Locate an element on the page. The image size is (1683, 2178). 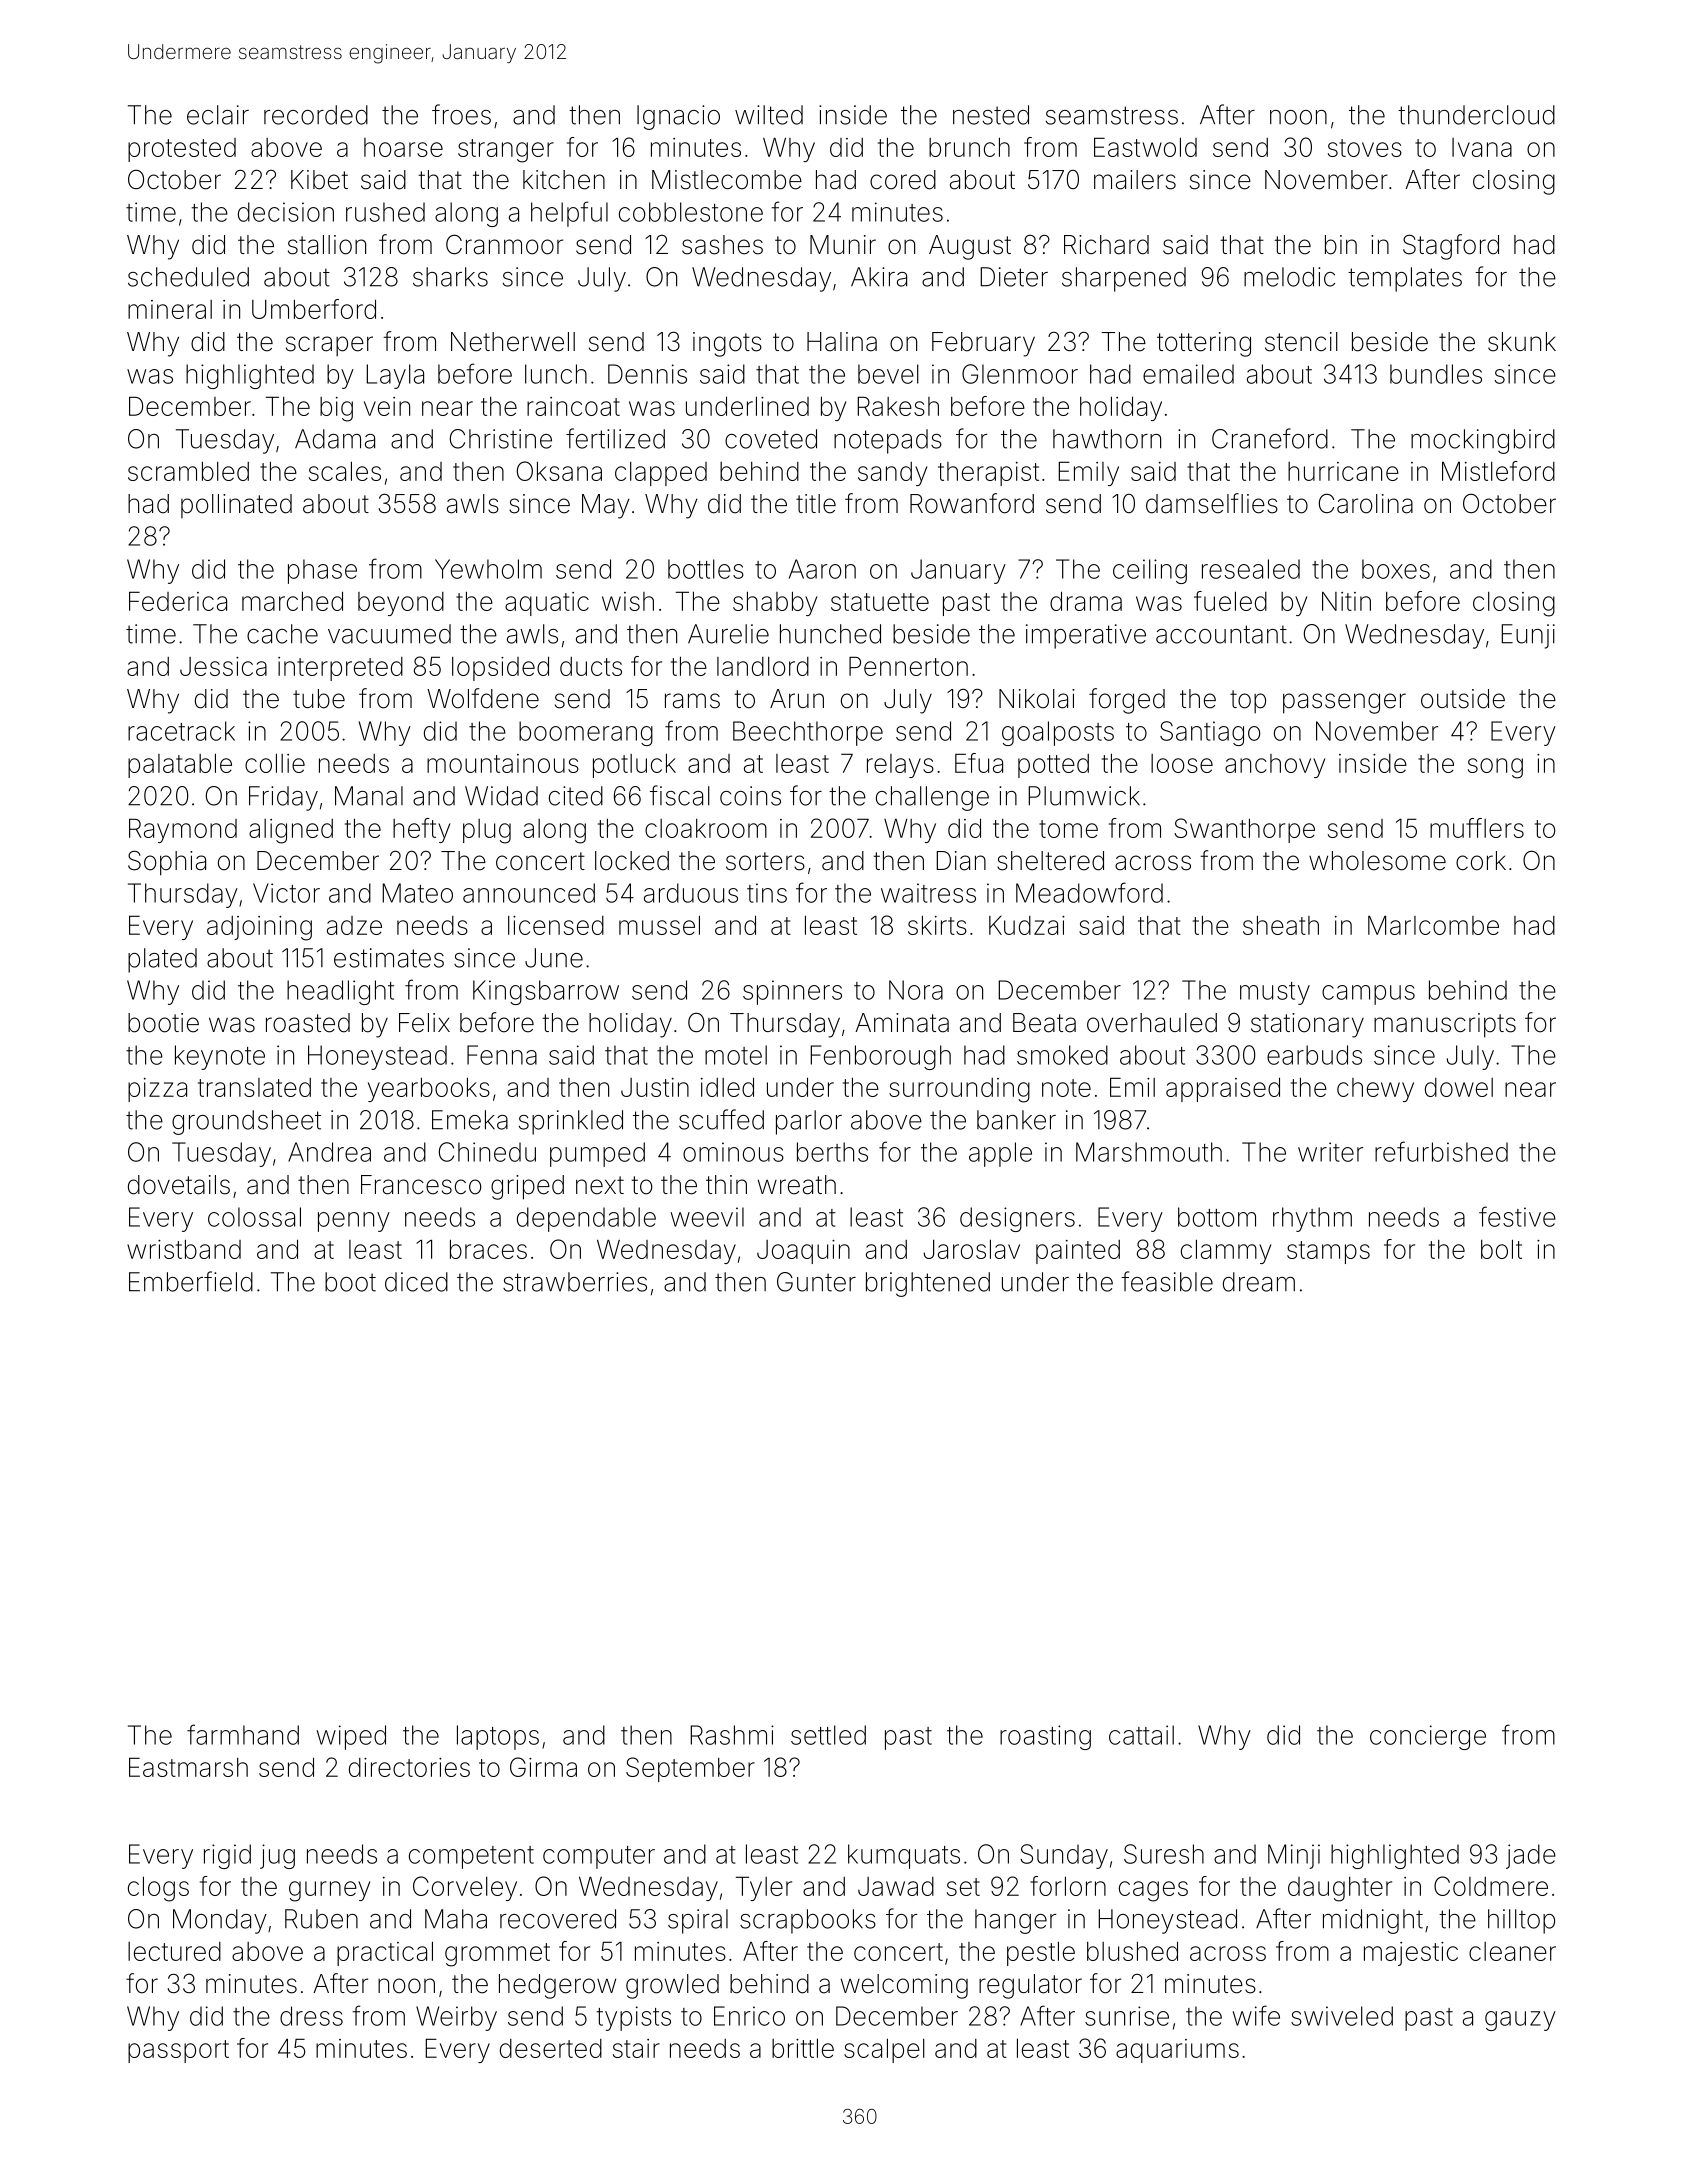
stoves is located at coordinates (1365, 148).
